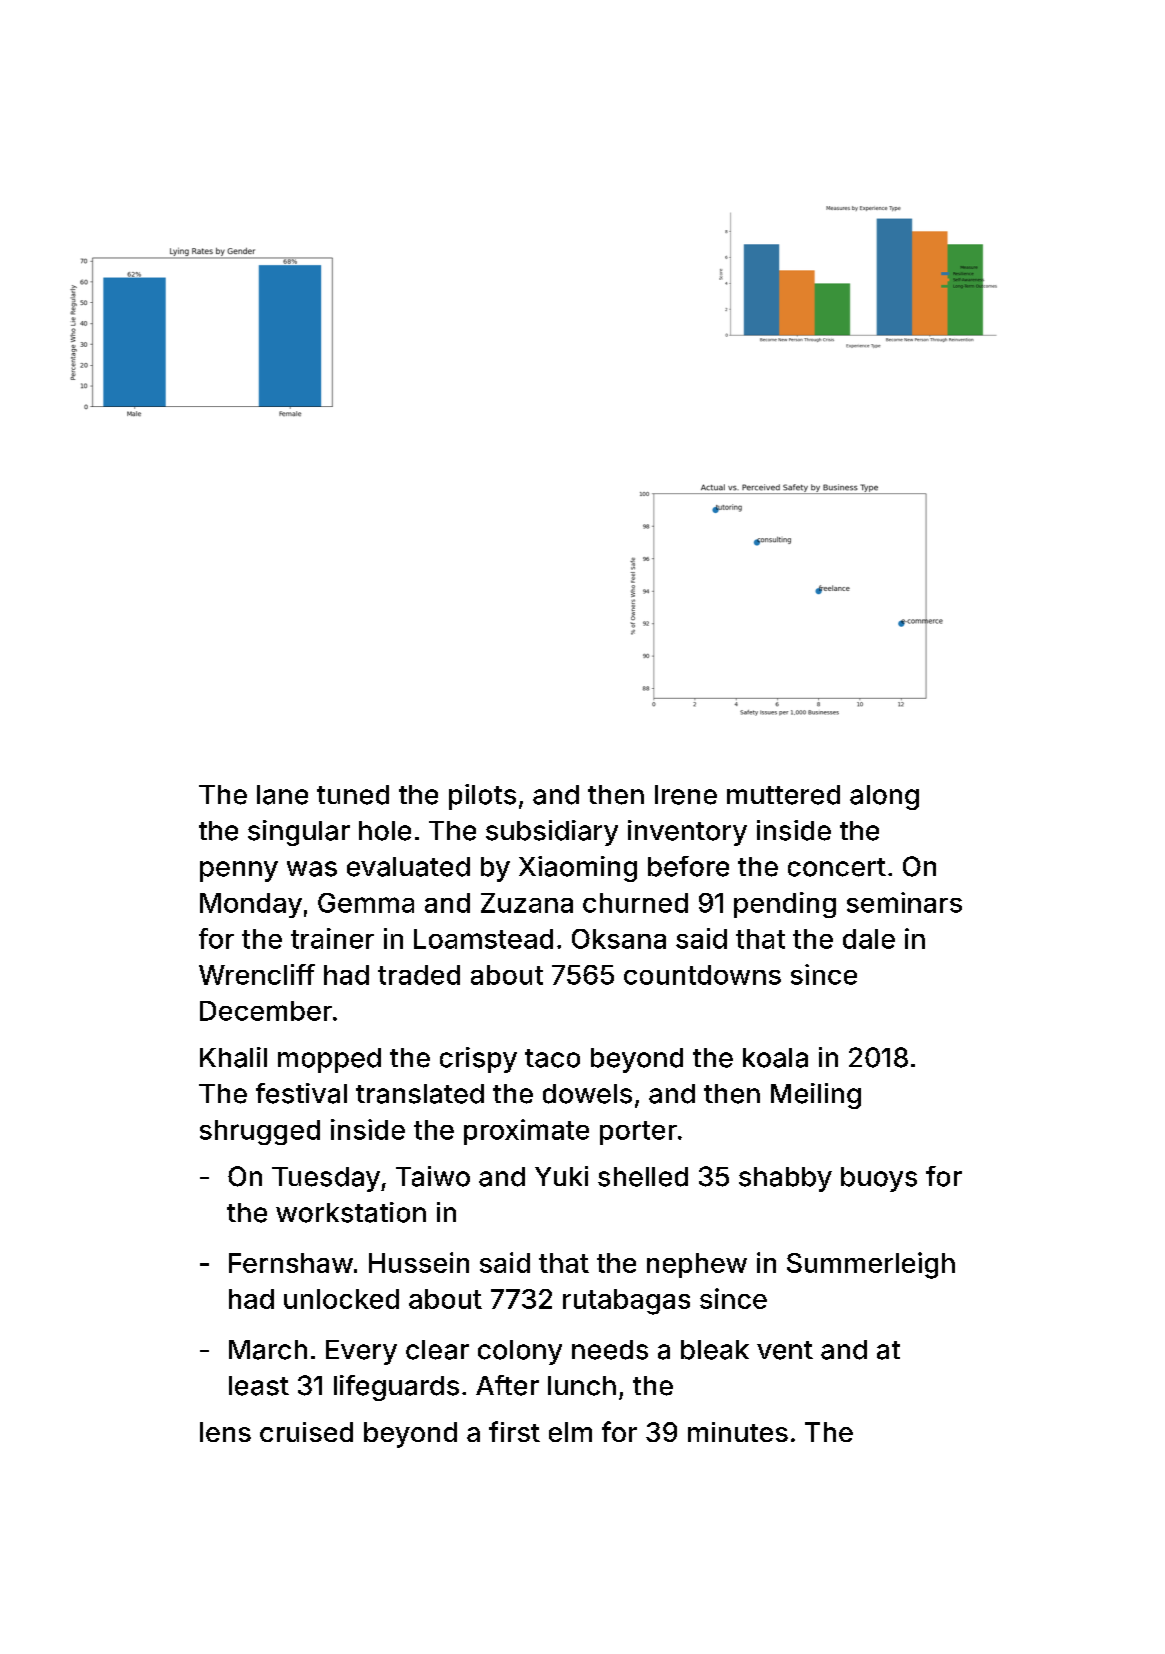 This screenshot has height=1654, width=1165. What do you see at coordinates (582, 1386) in the screenshot?
I see `lunch` at bounding box center [582, 1386].
